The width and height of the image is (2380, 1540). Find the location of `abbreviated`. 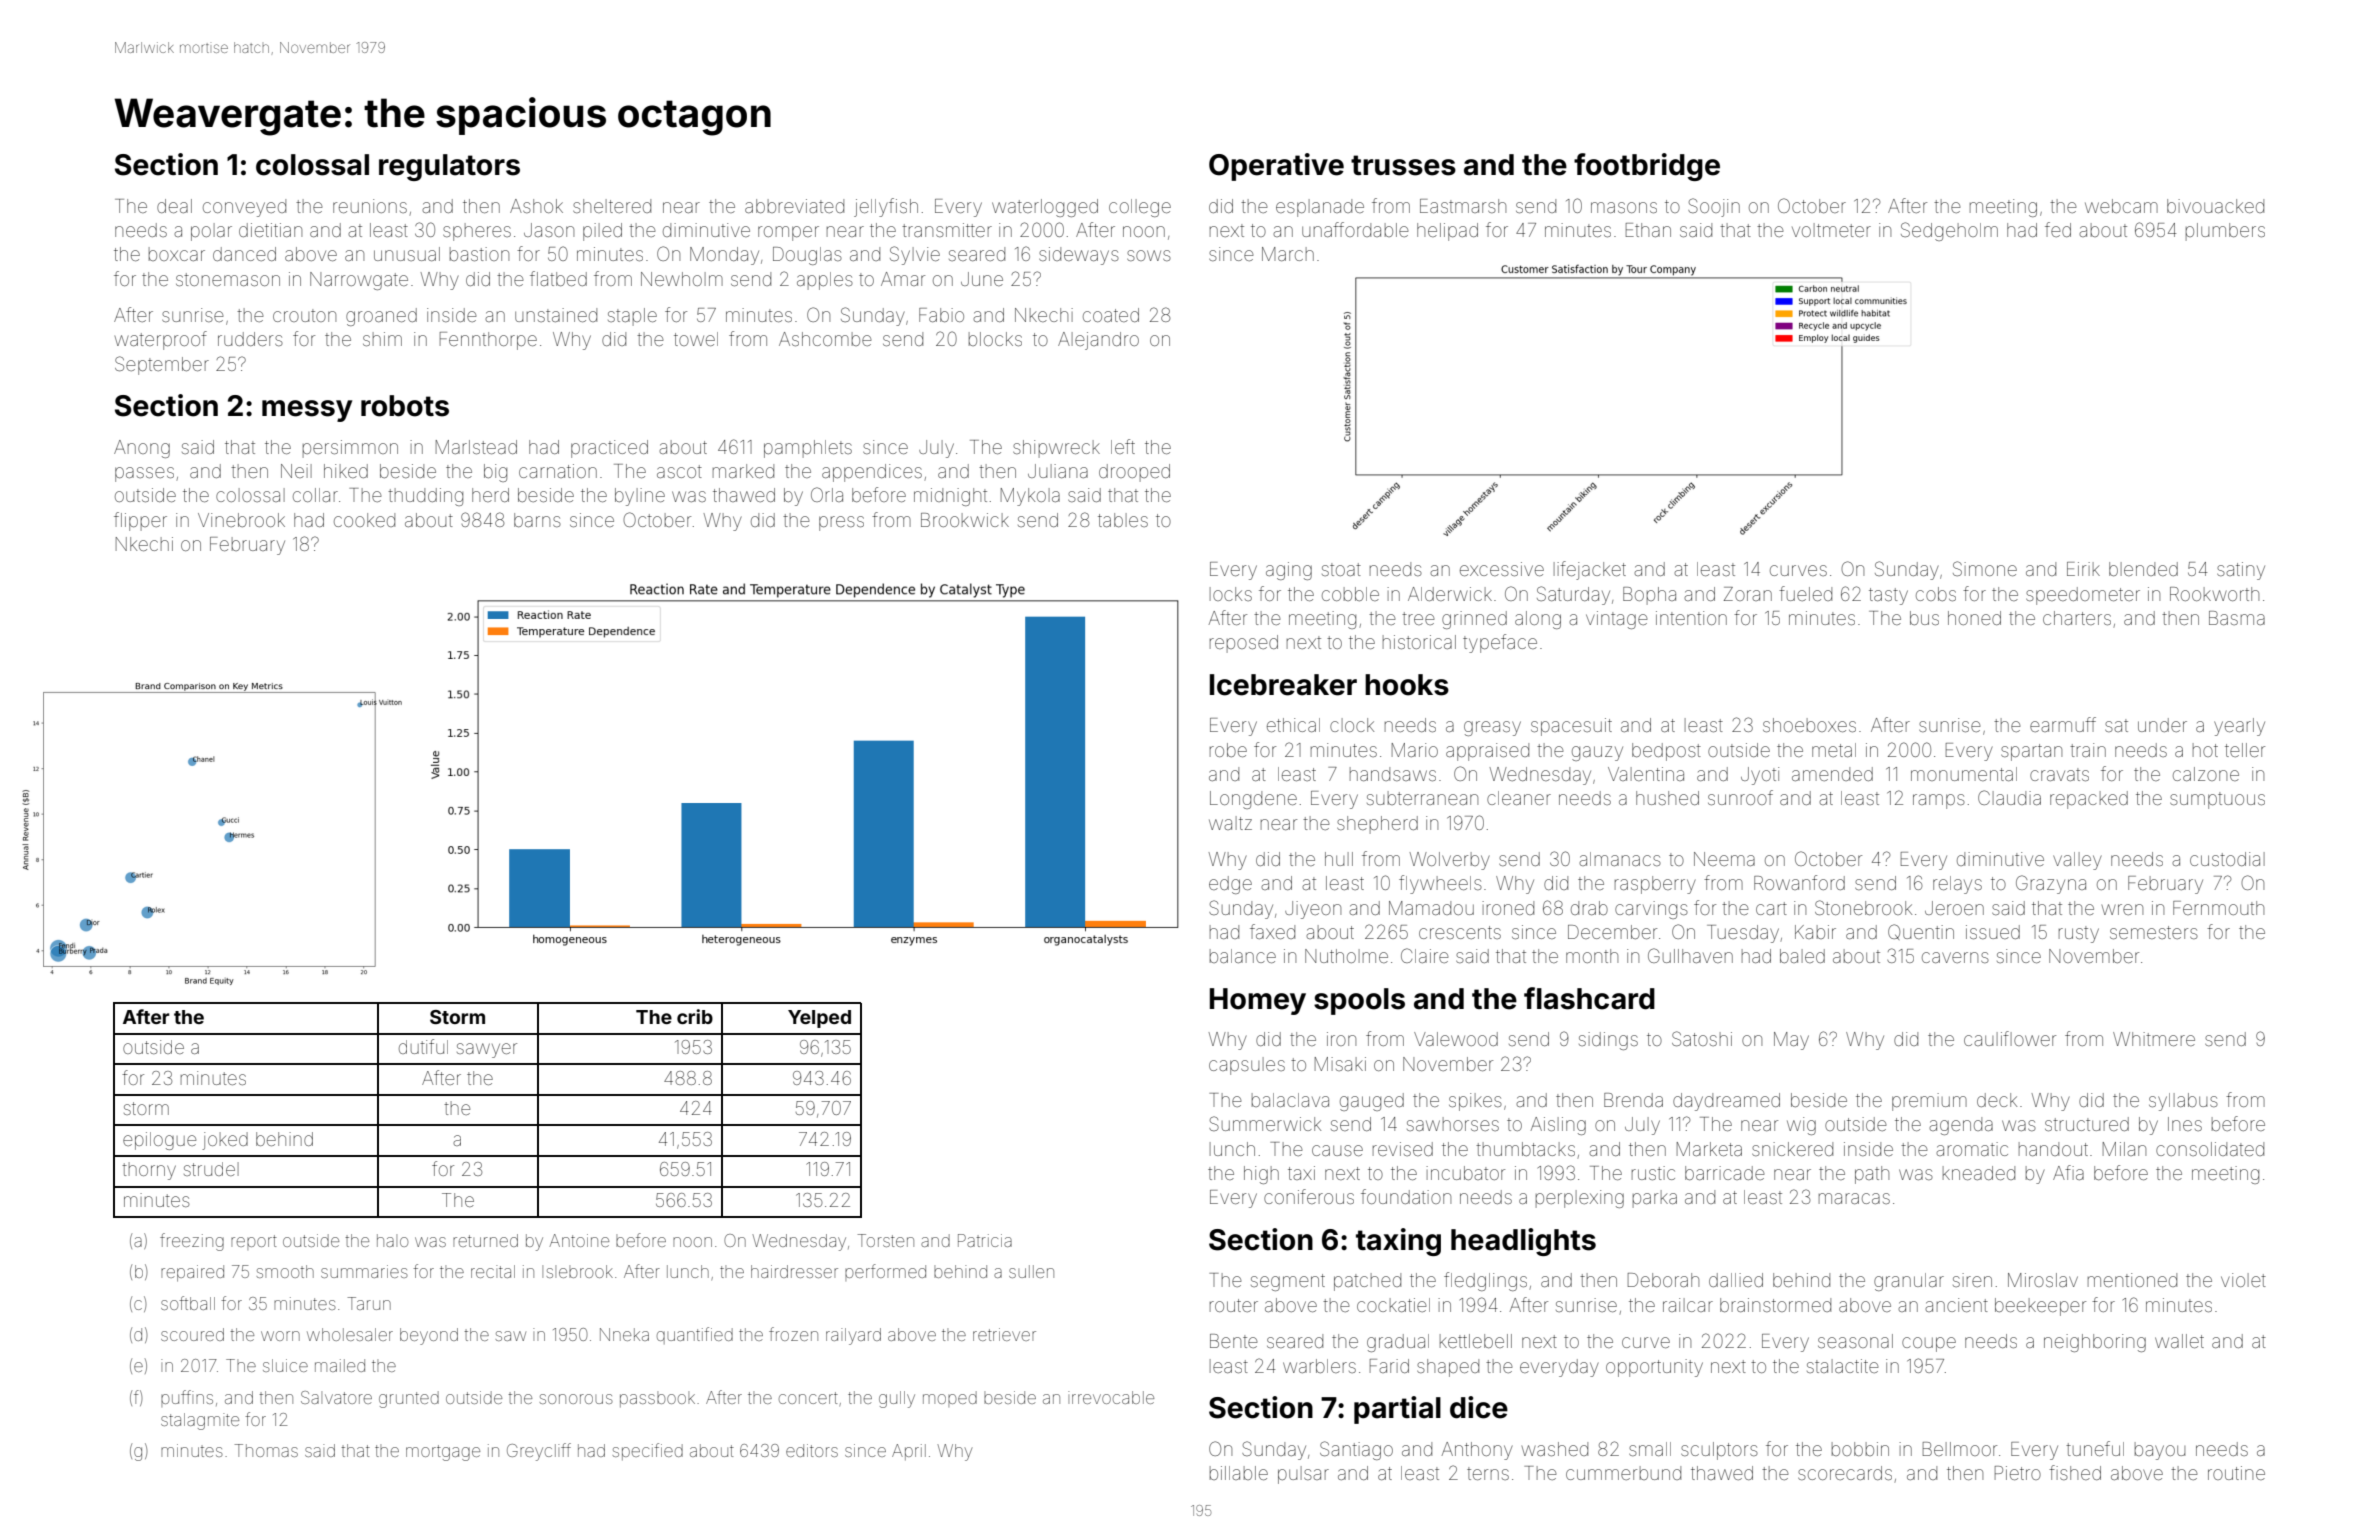

abbreviated is located at coordinates (794, 206).
